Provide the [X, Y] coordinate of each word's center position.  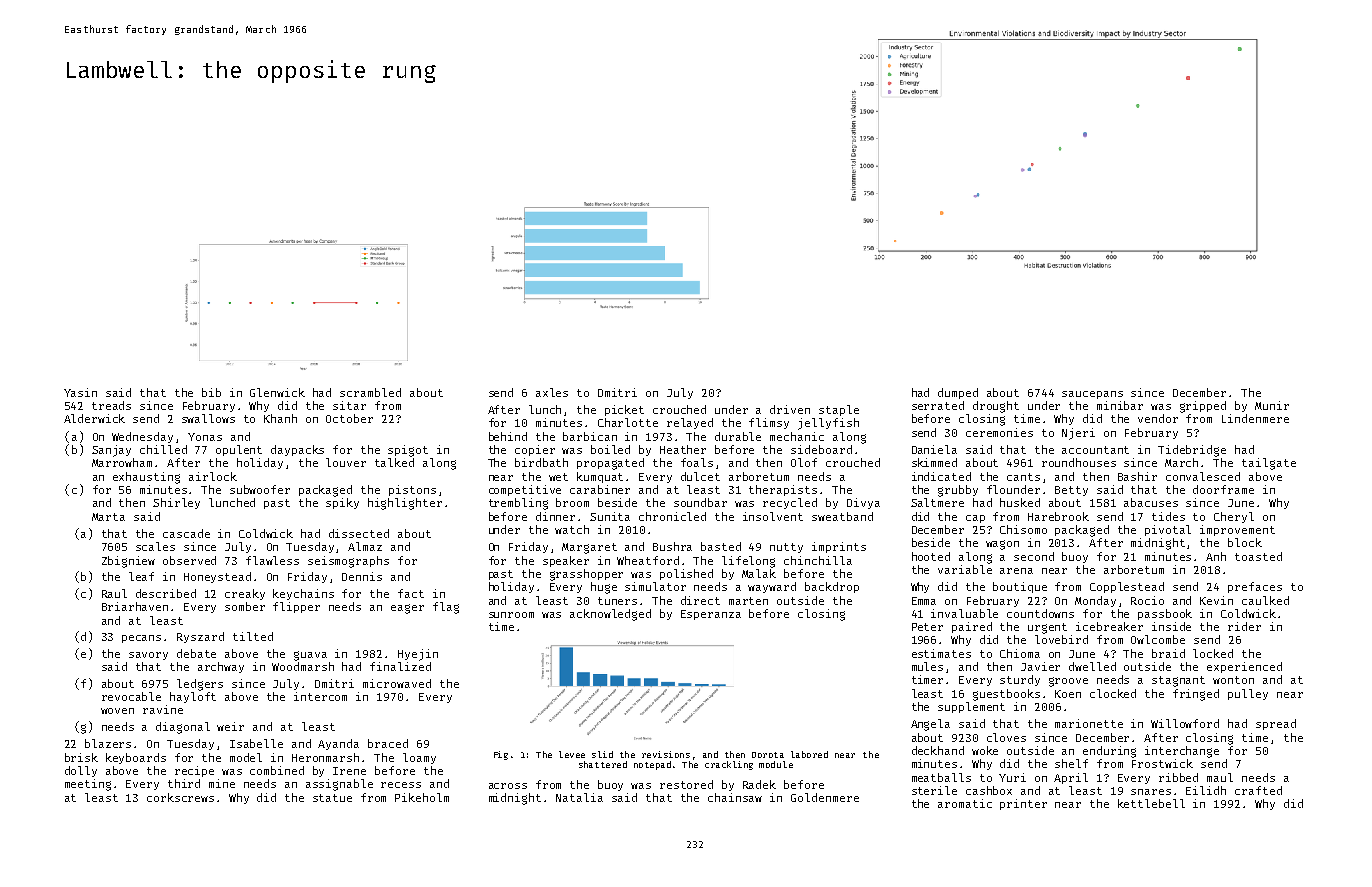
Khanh [280, 418]
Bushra [672, 546]
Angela [930, 725]
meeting [88, 785]
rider [1244, 626]
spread [1276, 724]
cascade [186, 533]
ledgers [200, 685]
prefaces [1255, 587]
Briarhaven [135, 606]
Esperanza [711, 615]
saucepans [1092, 395]
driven [790, 409]
